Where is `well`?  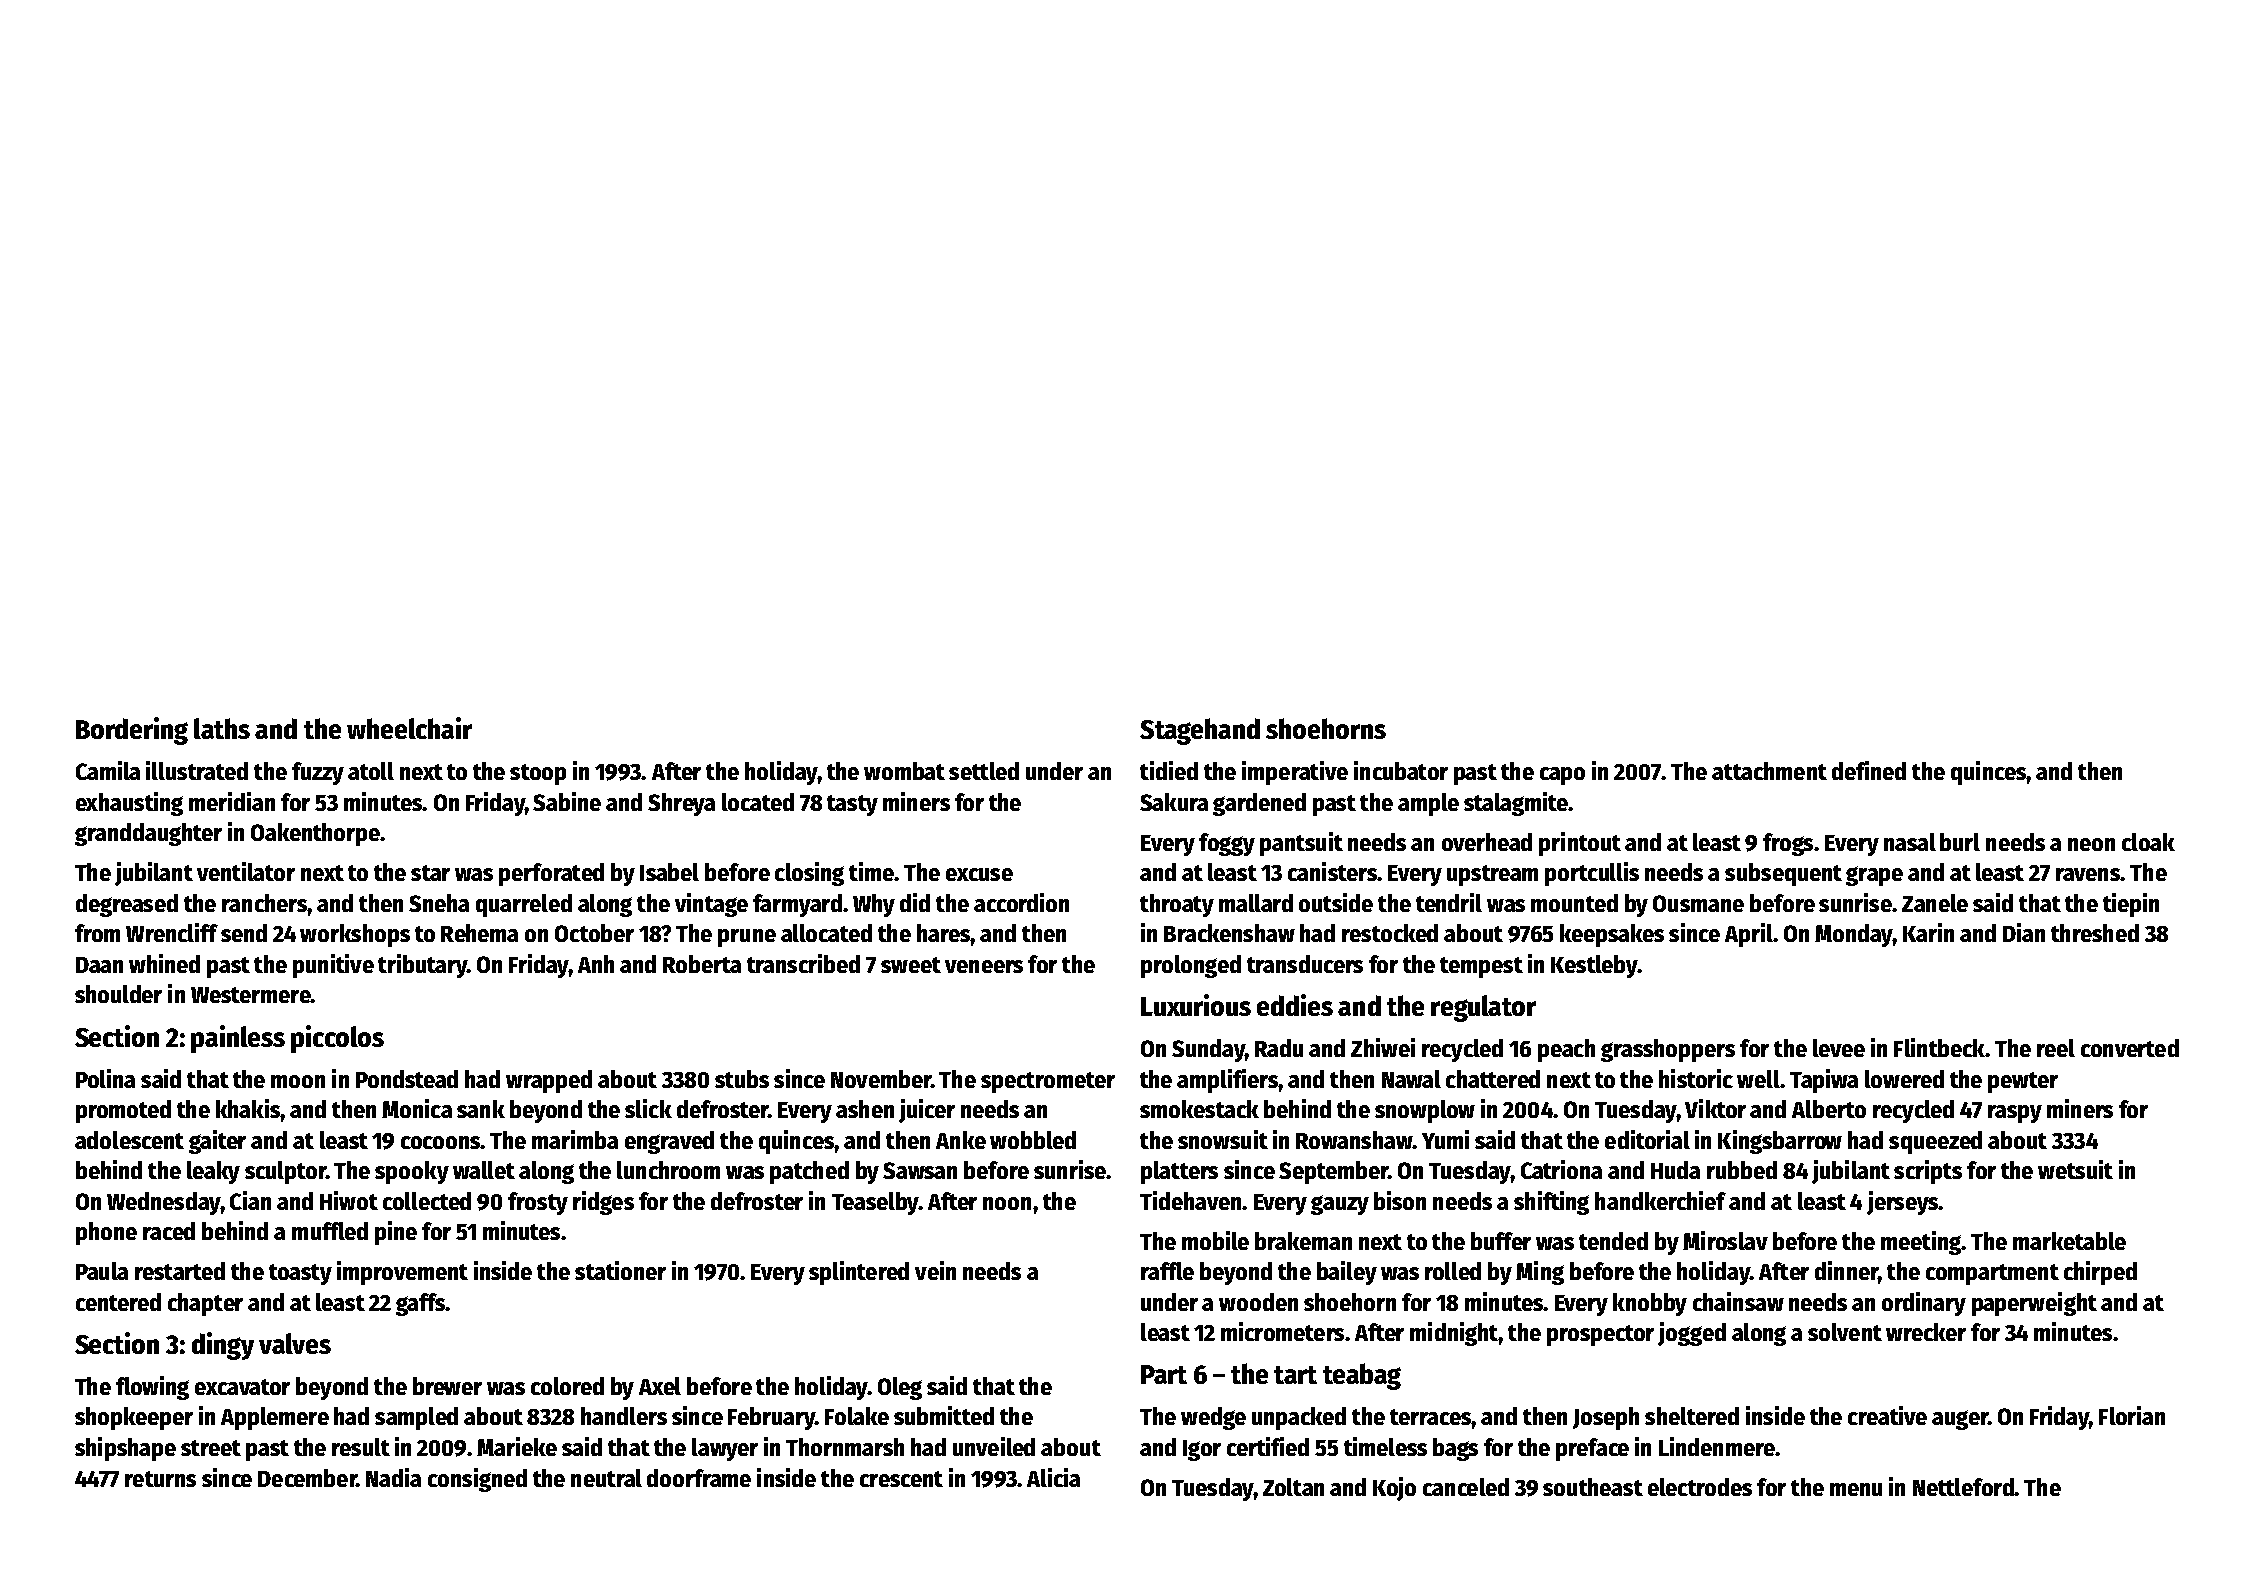
well is located at coordinates (1758, 1079).
